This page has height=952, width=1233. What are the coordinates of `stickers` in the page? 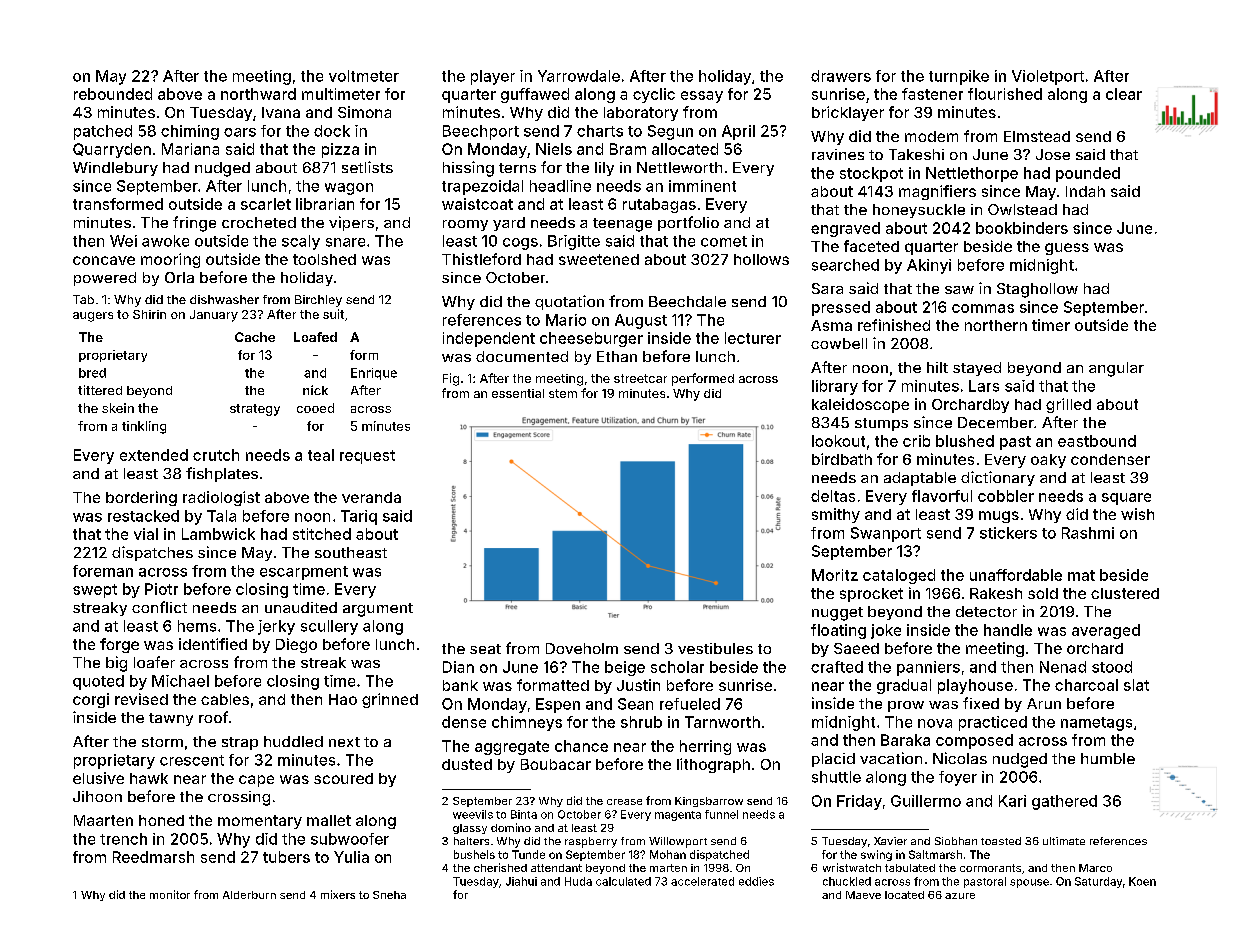 It's located at (1008, 533).
